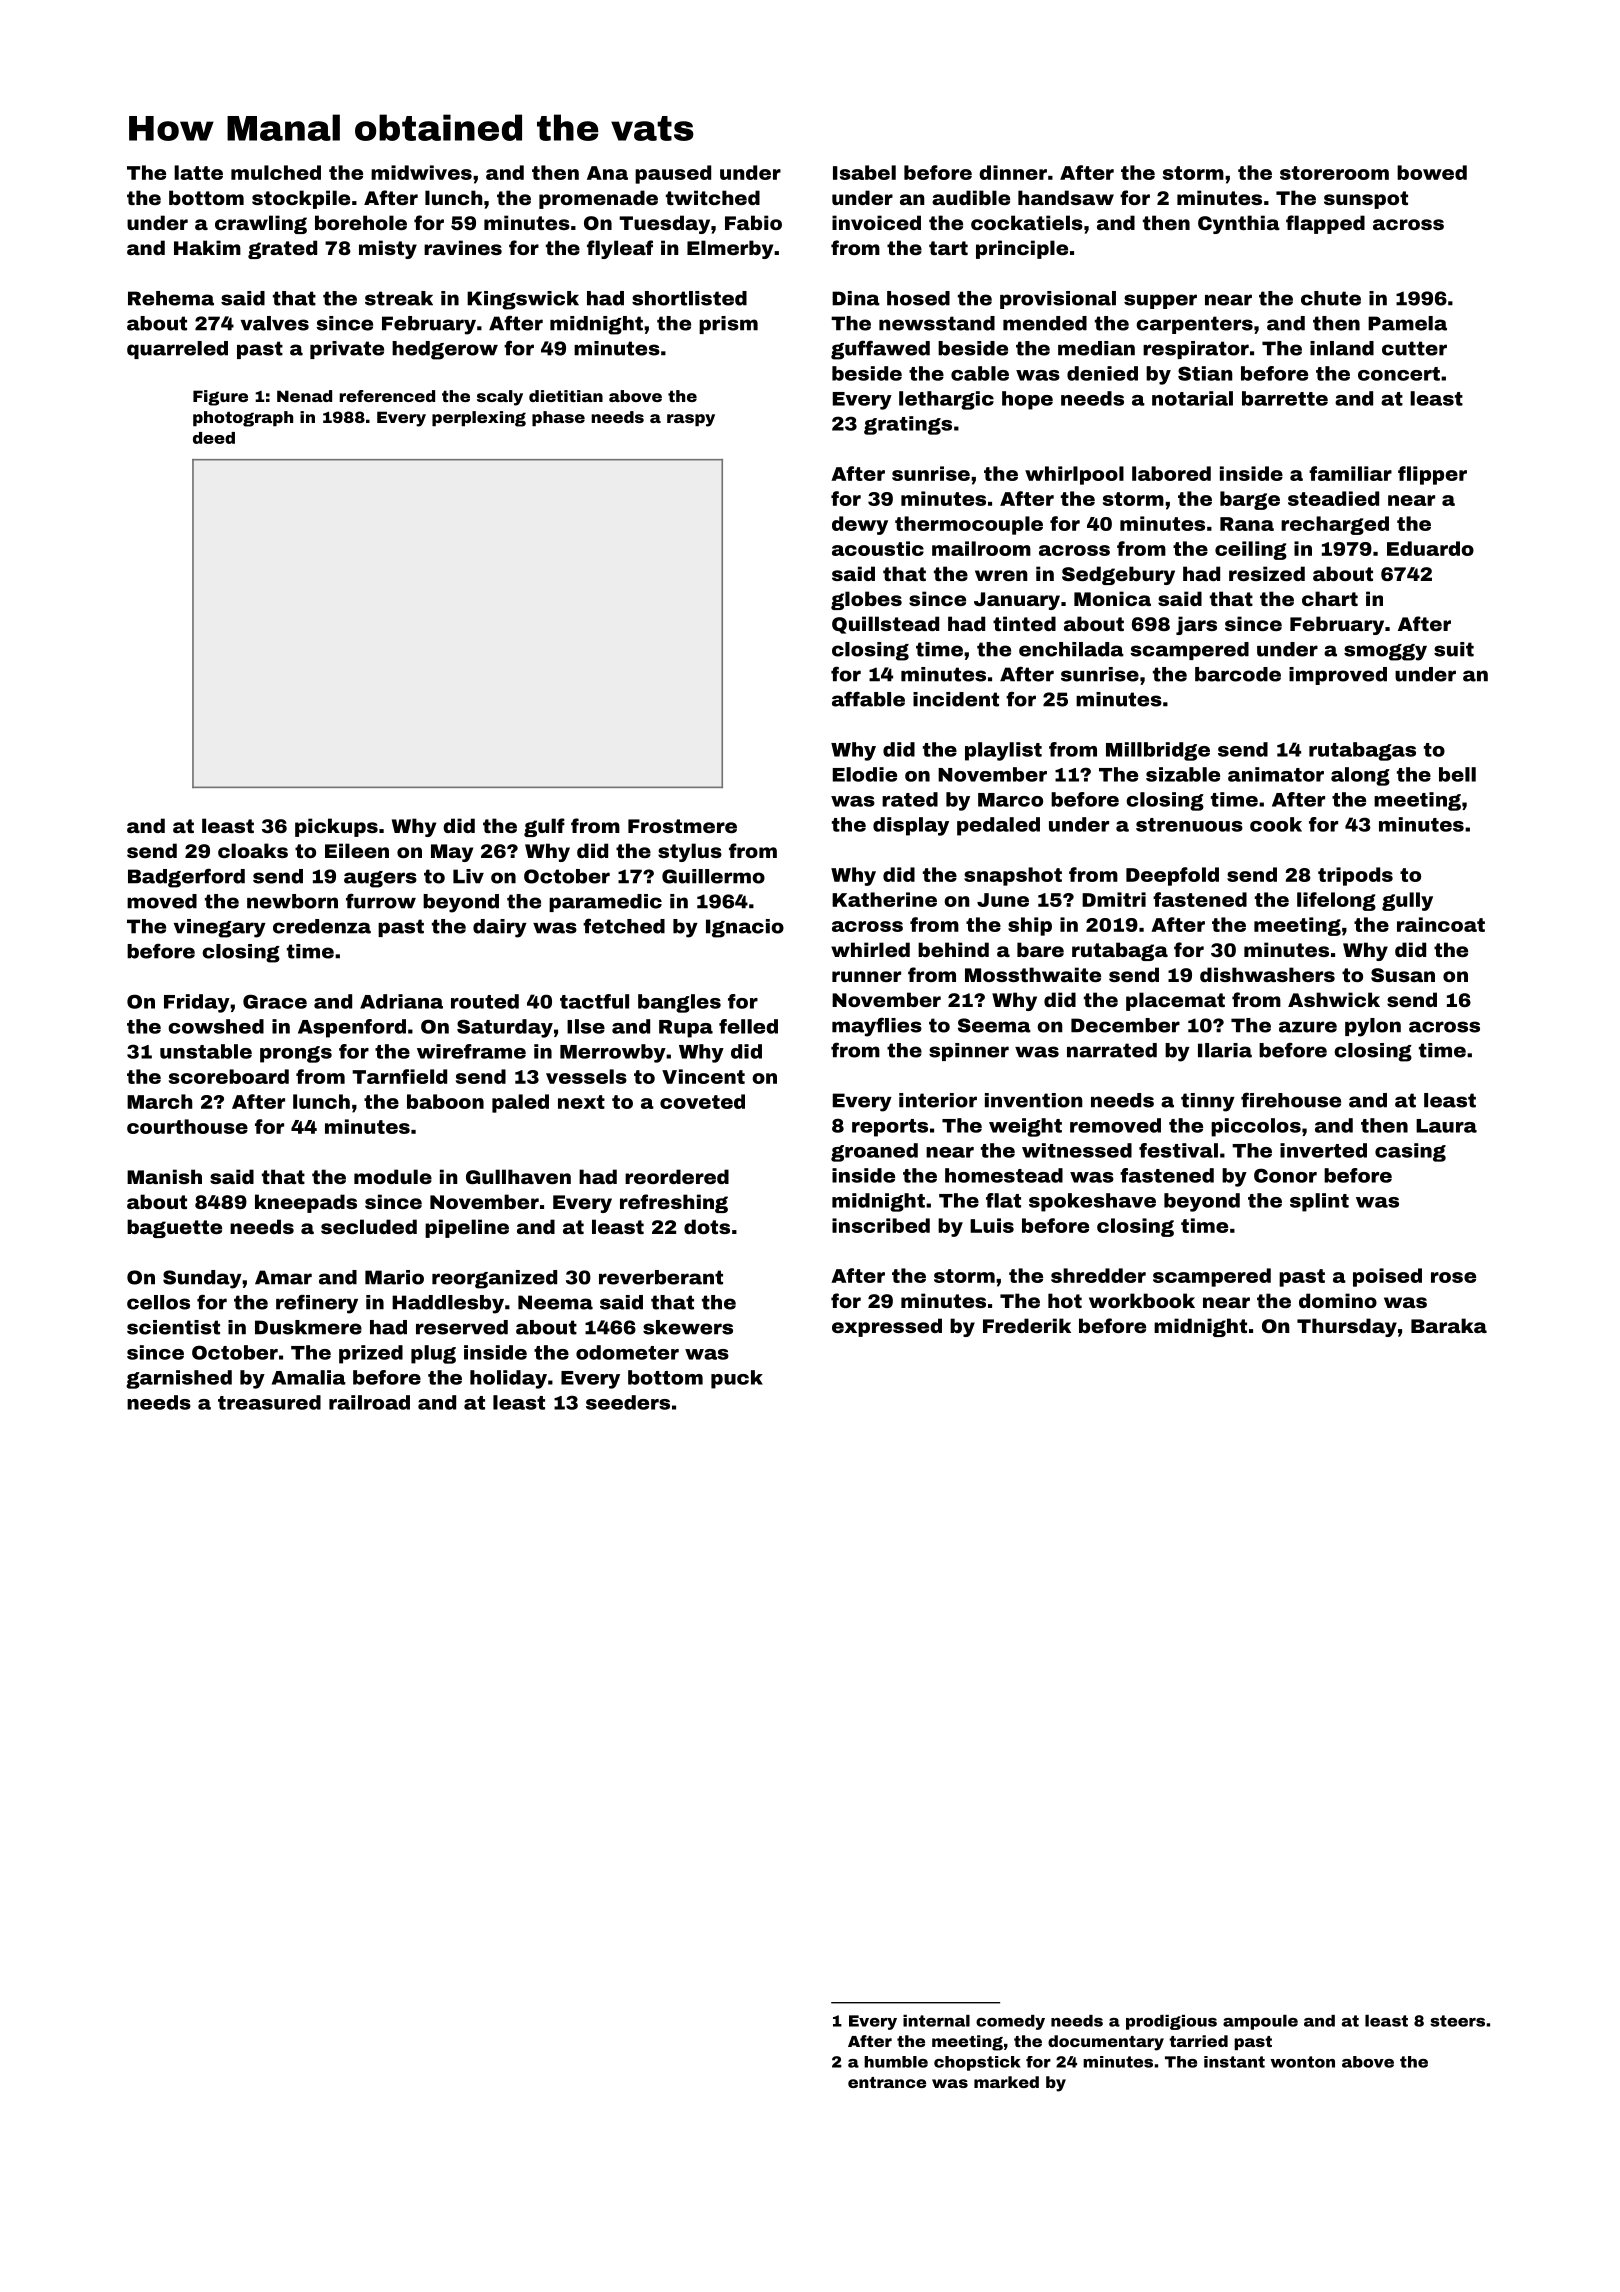 Image resolution: width=1620 pixels, height=2292 pixels. What do you see at coordinates (1160, 301) in the screenshot?
I see `supper` at bounding box center [1160, 301].
